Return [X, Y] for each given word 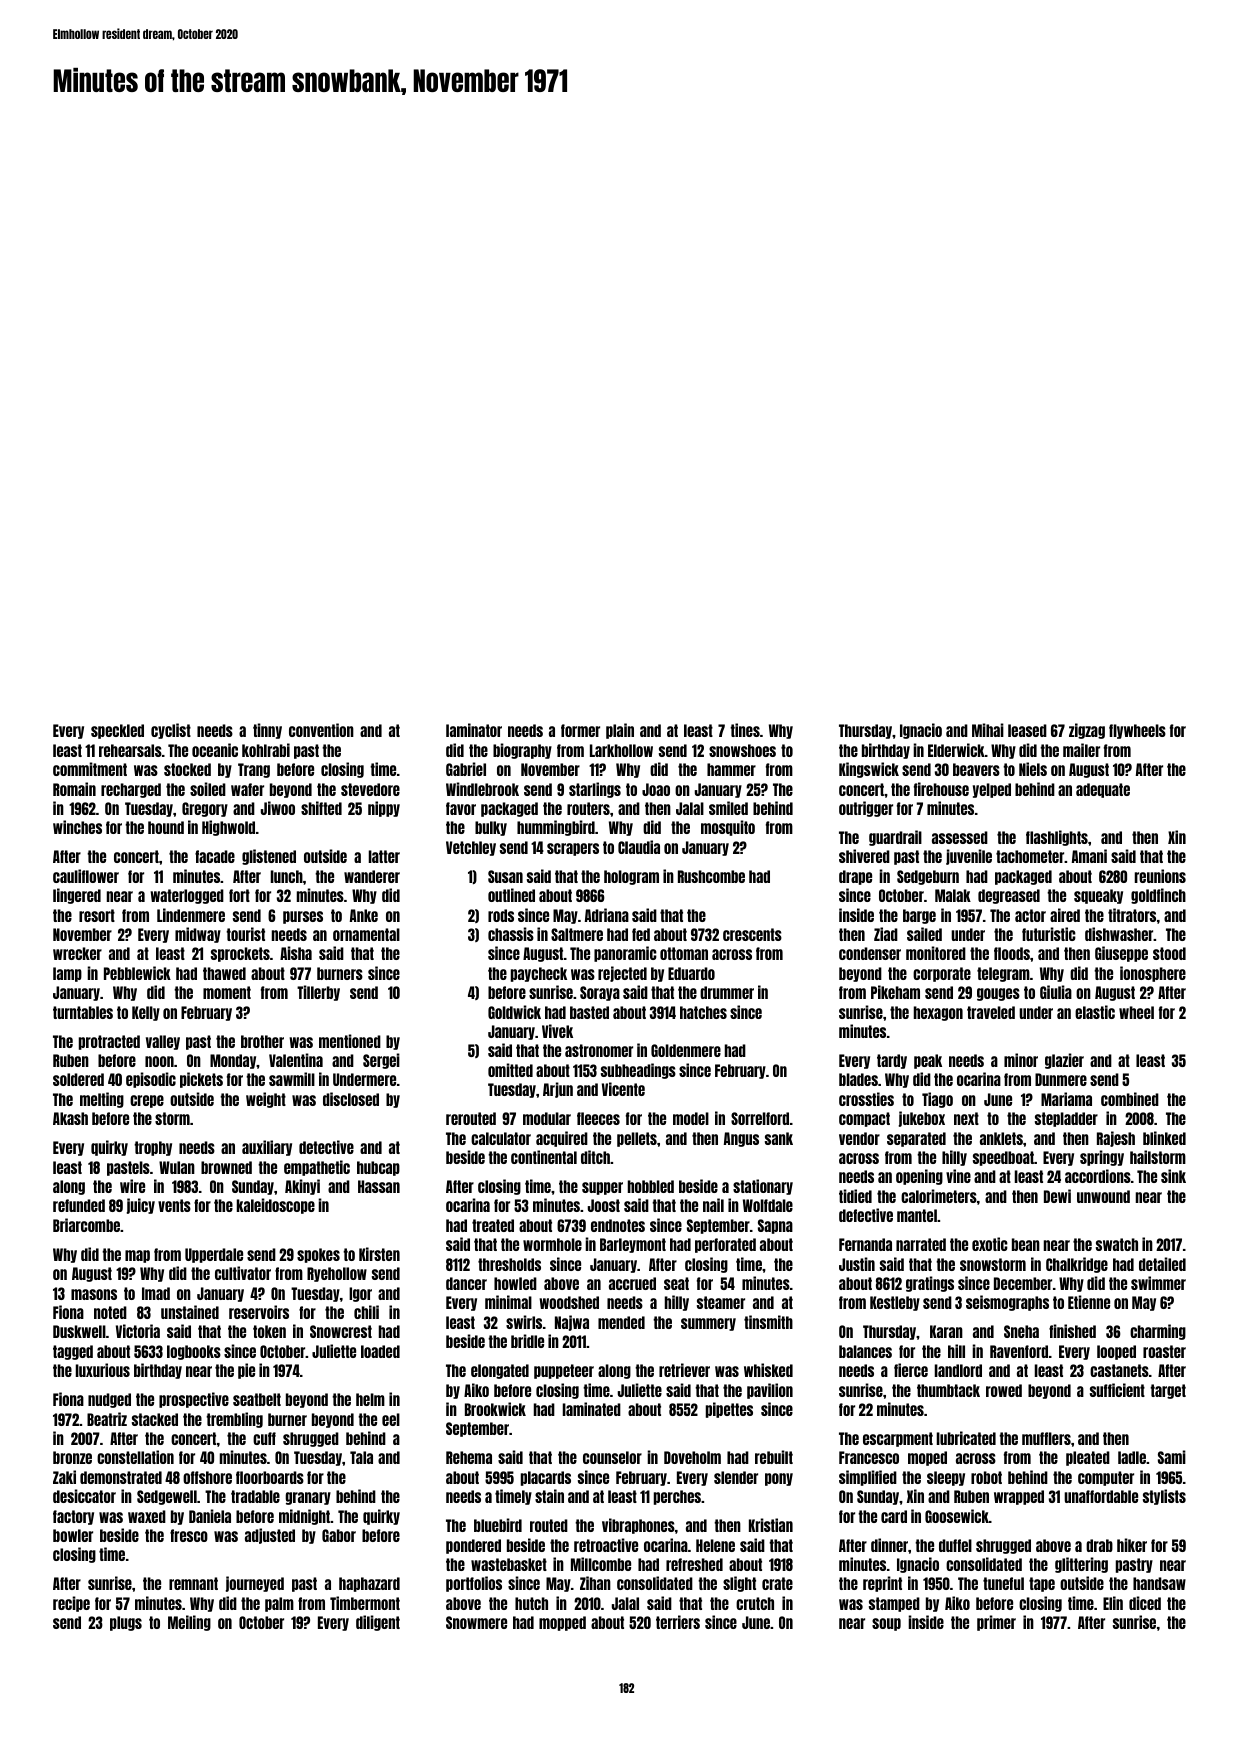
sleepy [946, 1478]
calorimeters [939, 1196]
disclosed [351, 1099]
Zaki [64, 1477]
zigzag [1087, 731]
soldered [78, 1079]
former [580, 730]
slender [736, 1477]
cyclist [171, 731]
